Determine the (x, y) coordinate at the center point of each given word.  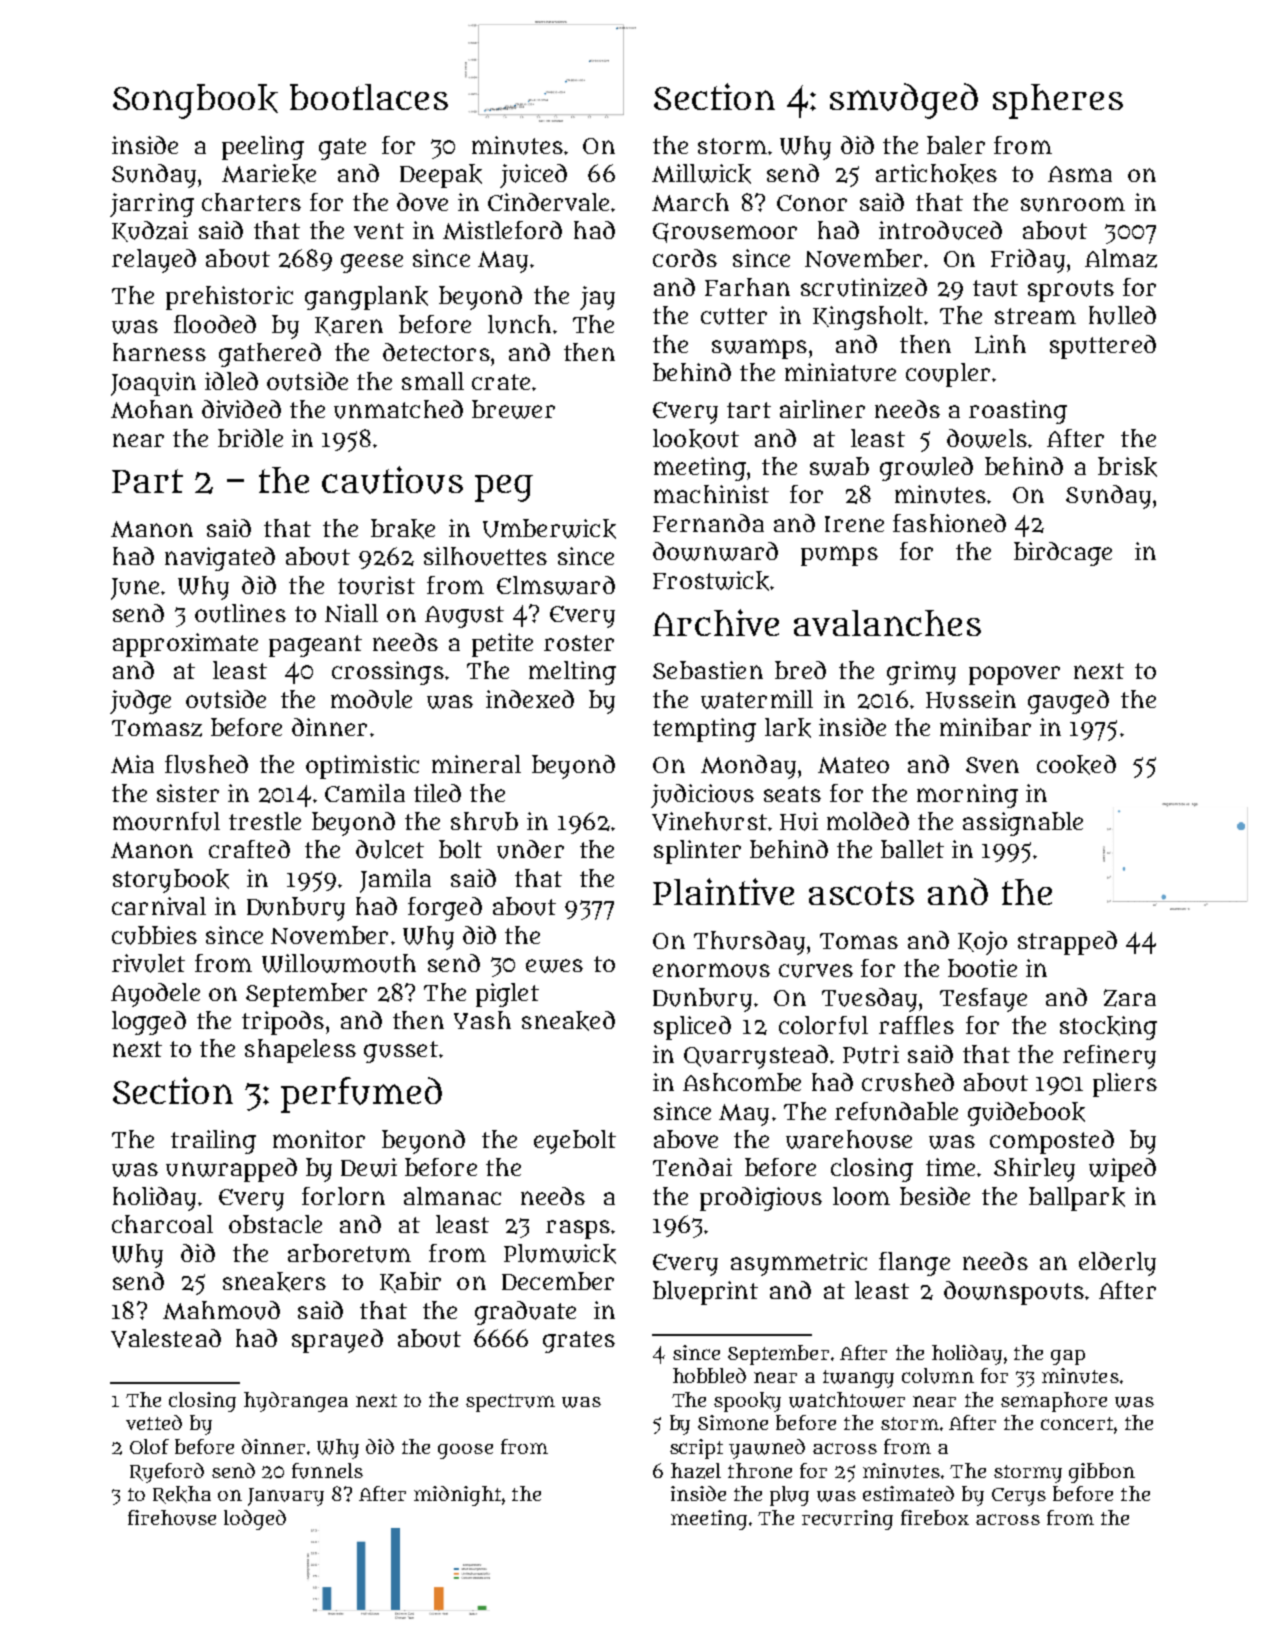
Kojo (982, 943)
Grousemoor (725, 233)
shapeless (300, 1051)
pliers (1125, 1085)
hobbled (709, 1375)
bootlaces (369, 97)
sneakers (274, 1282)
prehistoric (229, 298)
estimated (908, 1493)
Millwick (701, 174)
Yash (482, 1020)
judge (140, 702)
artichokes (936, 174)
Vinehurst (709, 821)
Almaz (1121, 258)
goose (465, 1451)
